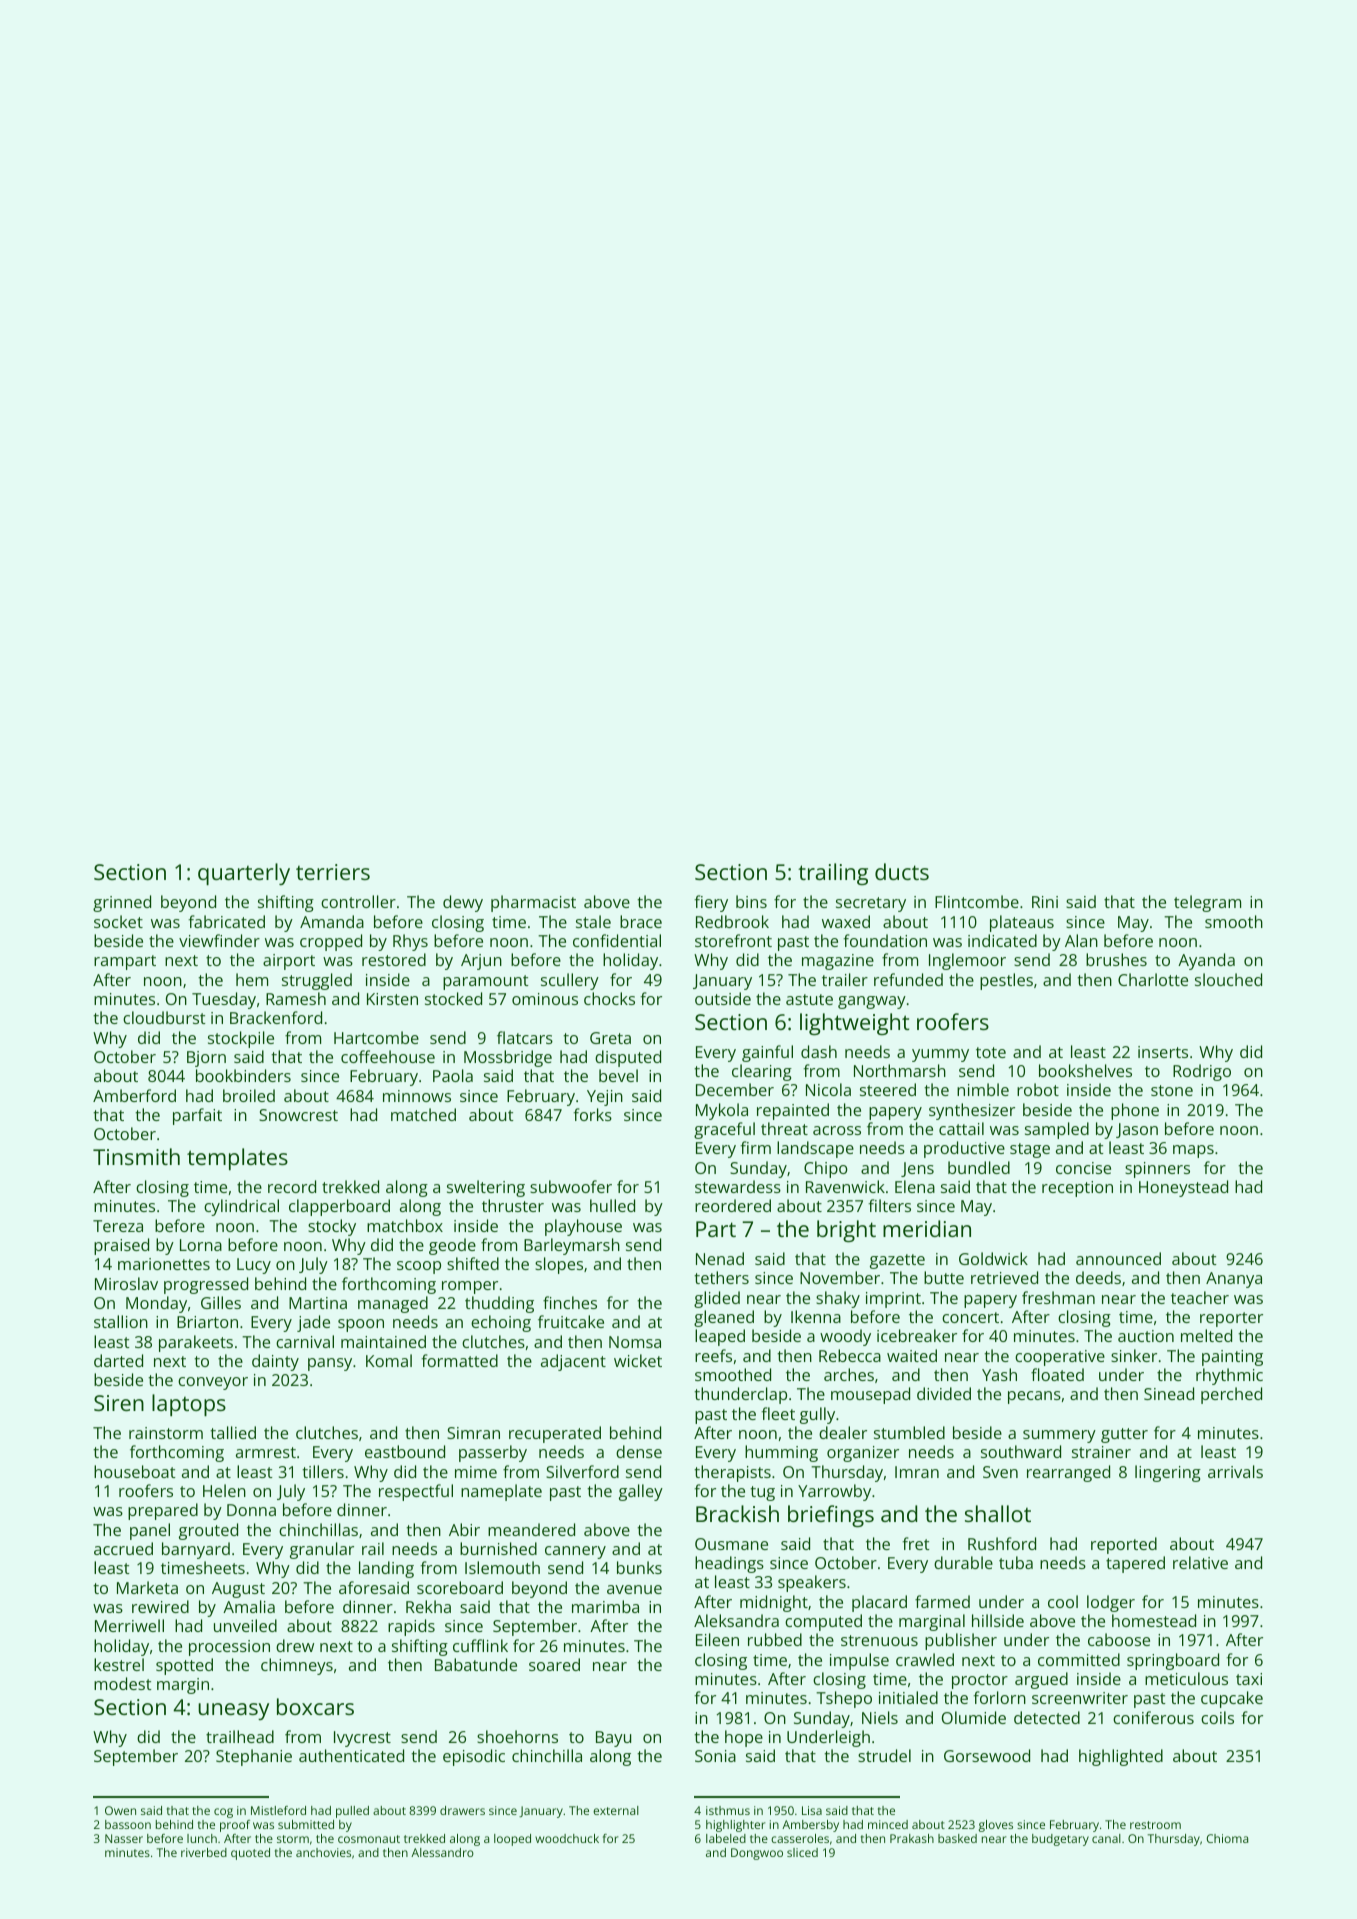 The image size is (1357, 1919). I want to click on Chioma, so click(1227, 1838).
